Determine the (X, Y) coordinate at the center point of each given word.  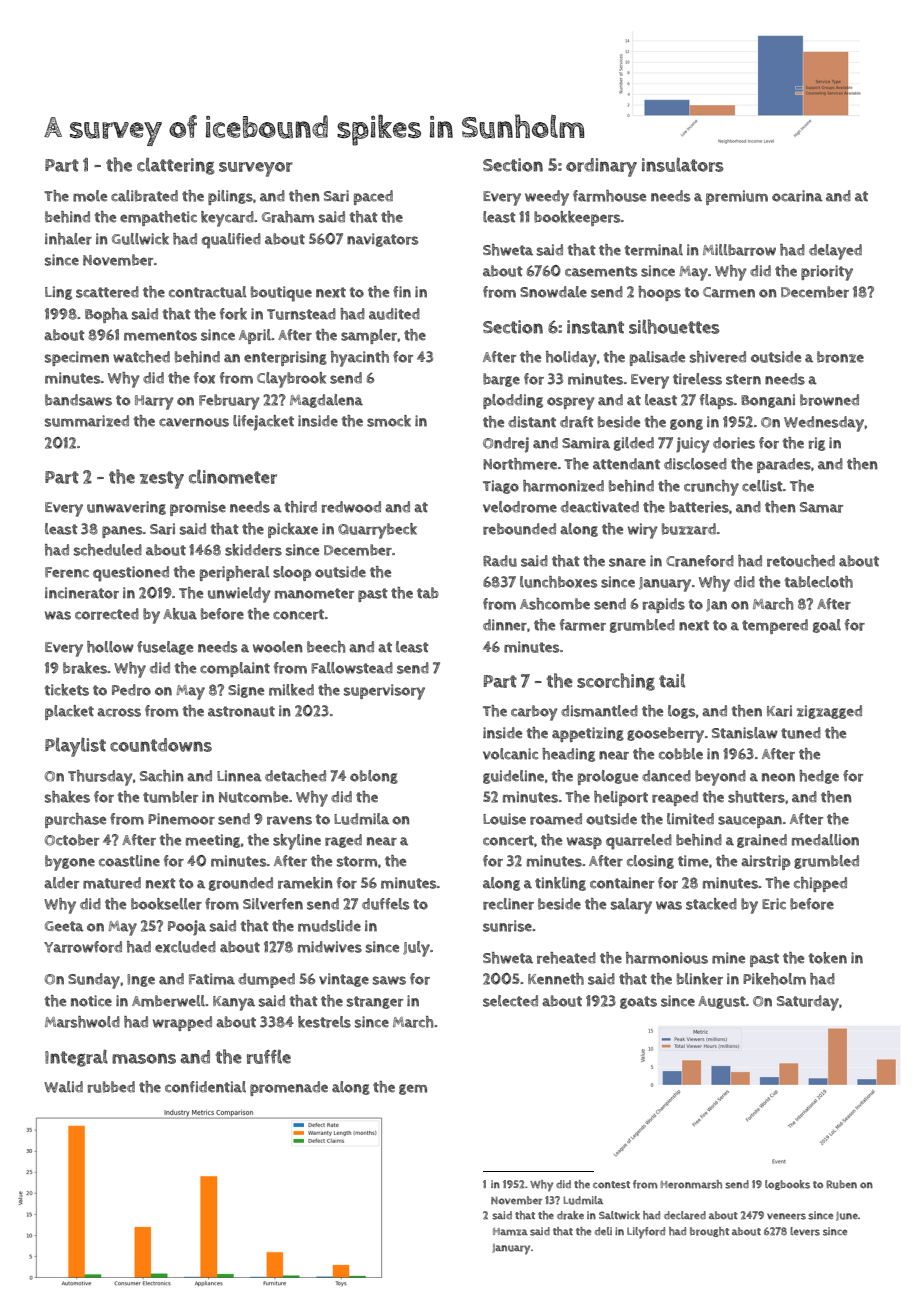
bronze (840, 357)
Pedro (131, 690)
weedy (547, 198)
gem (413, 1089)
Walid (63, 1087)
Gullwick (140, 239)
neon (778, 777)
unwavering (126, 508)
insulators (683, 164)
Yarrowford (83, 947)
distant (532, 422)
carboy (534, 713)
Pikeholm (774, 979)
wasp (584, 843)
